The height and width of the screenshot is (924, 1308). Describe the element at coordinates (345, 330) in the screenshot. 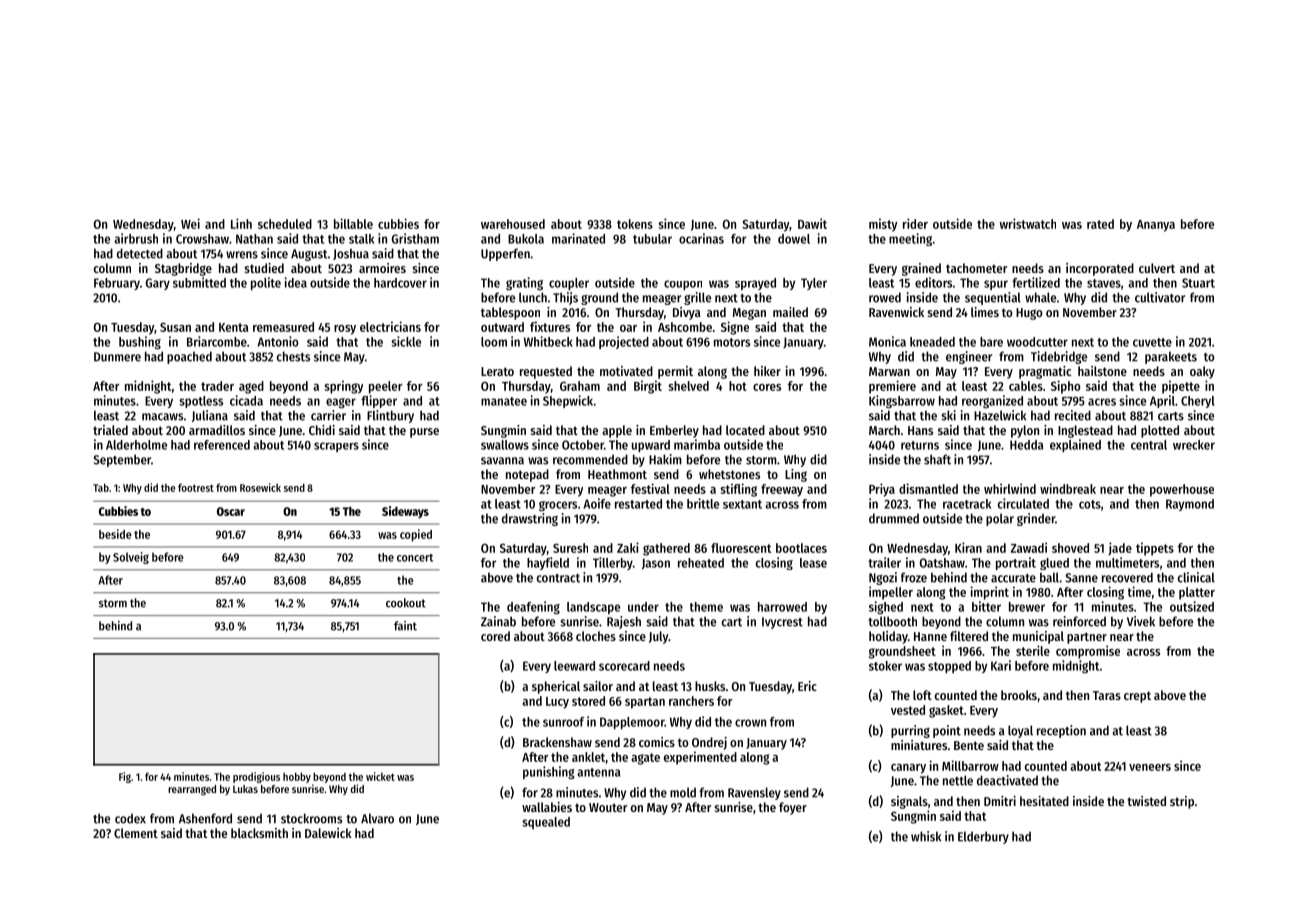

I see `rosy` at that location.
